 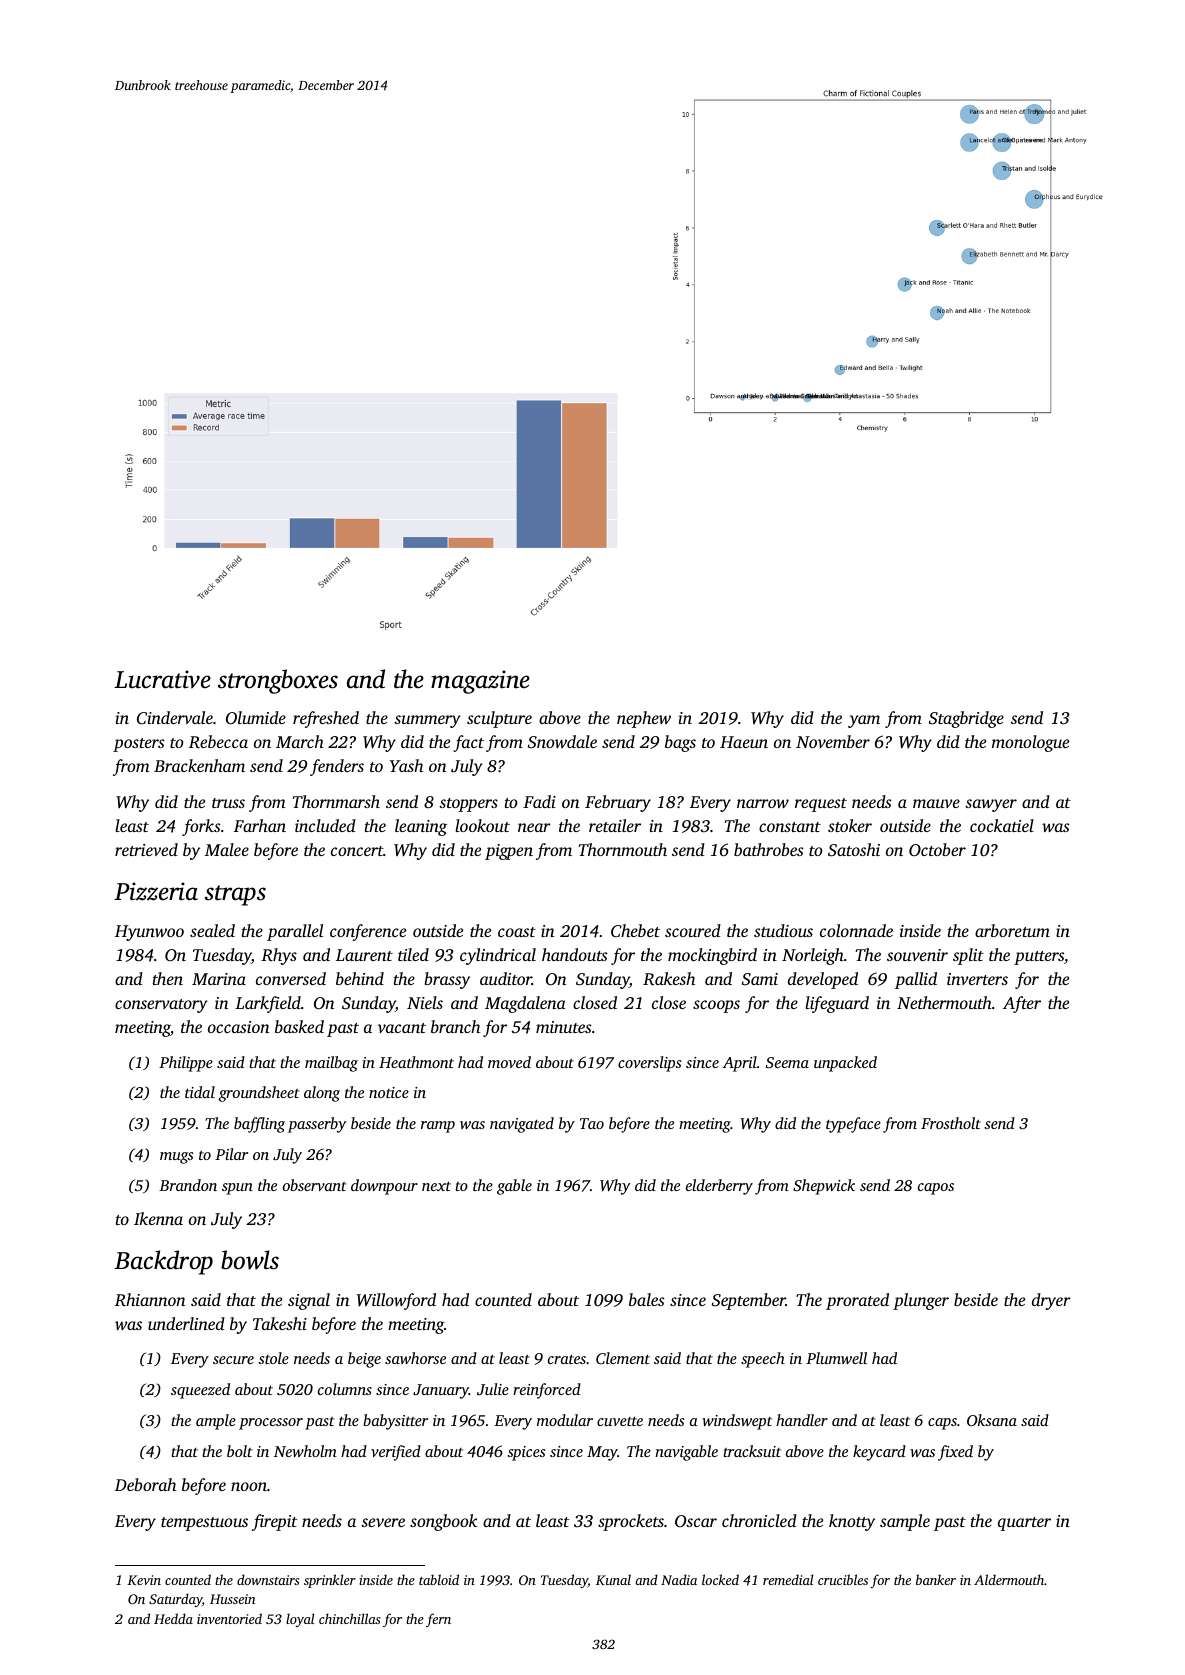 I want to click on downstairs, so click(x=268, y=1579).
